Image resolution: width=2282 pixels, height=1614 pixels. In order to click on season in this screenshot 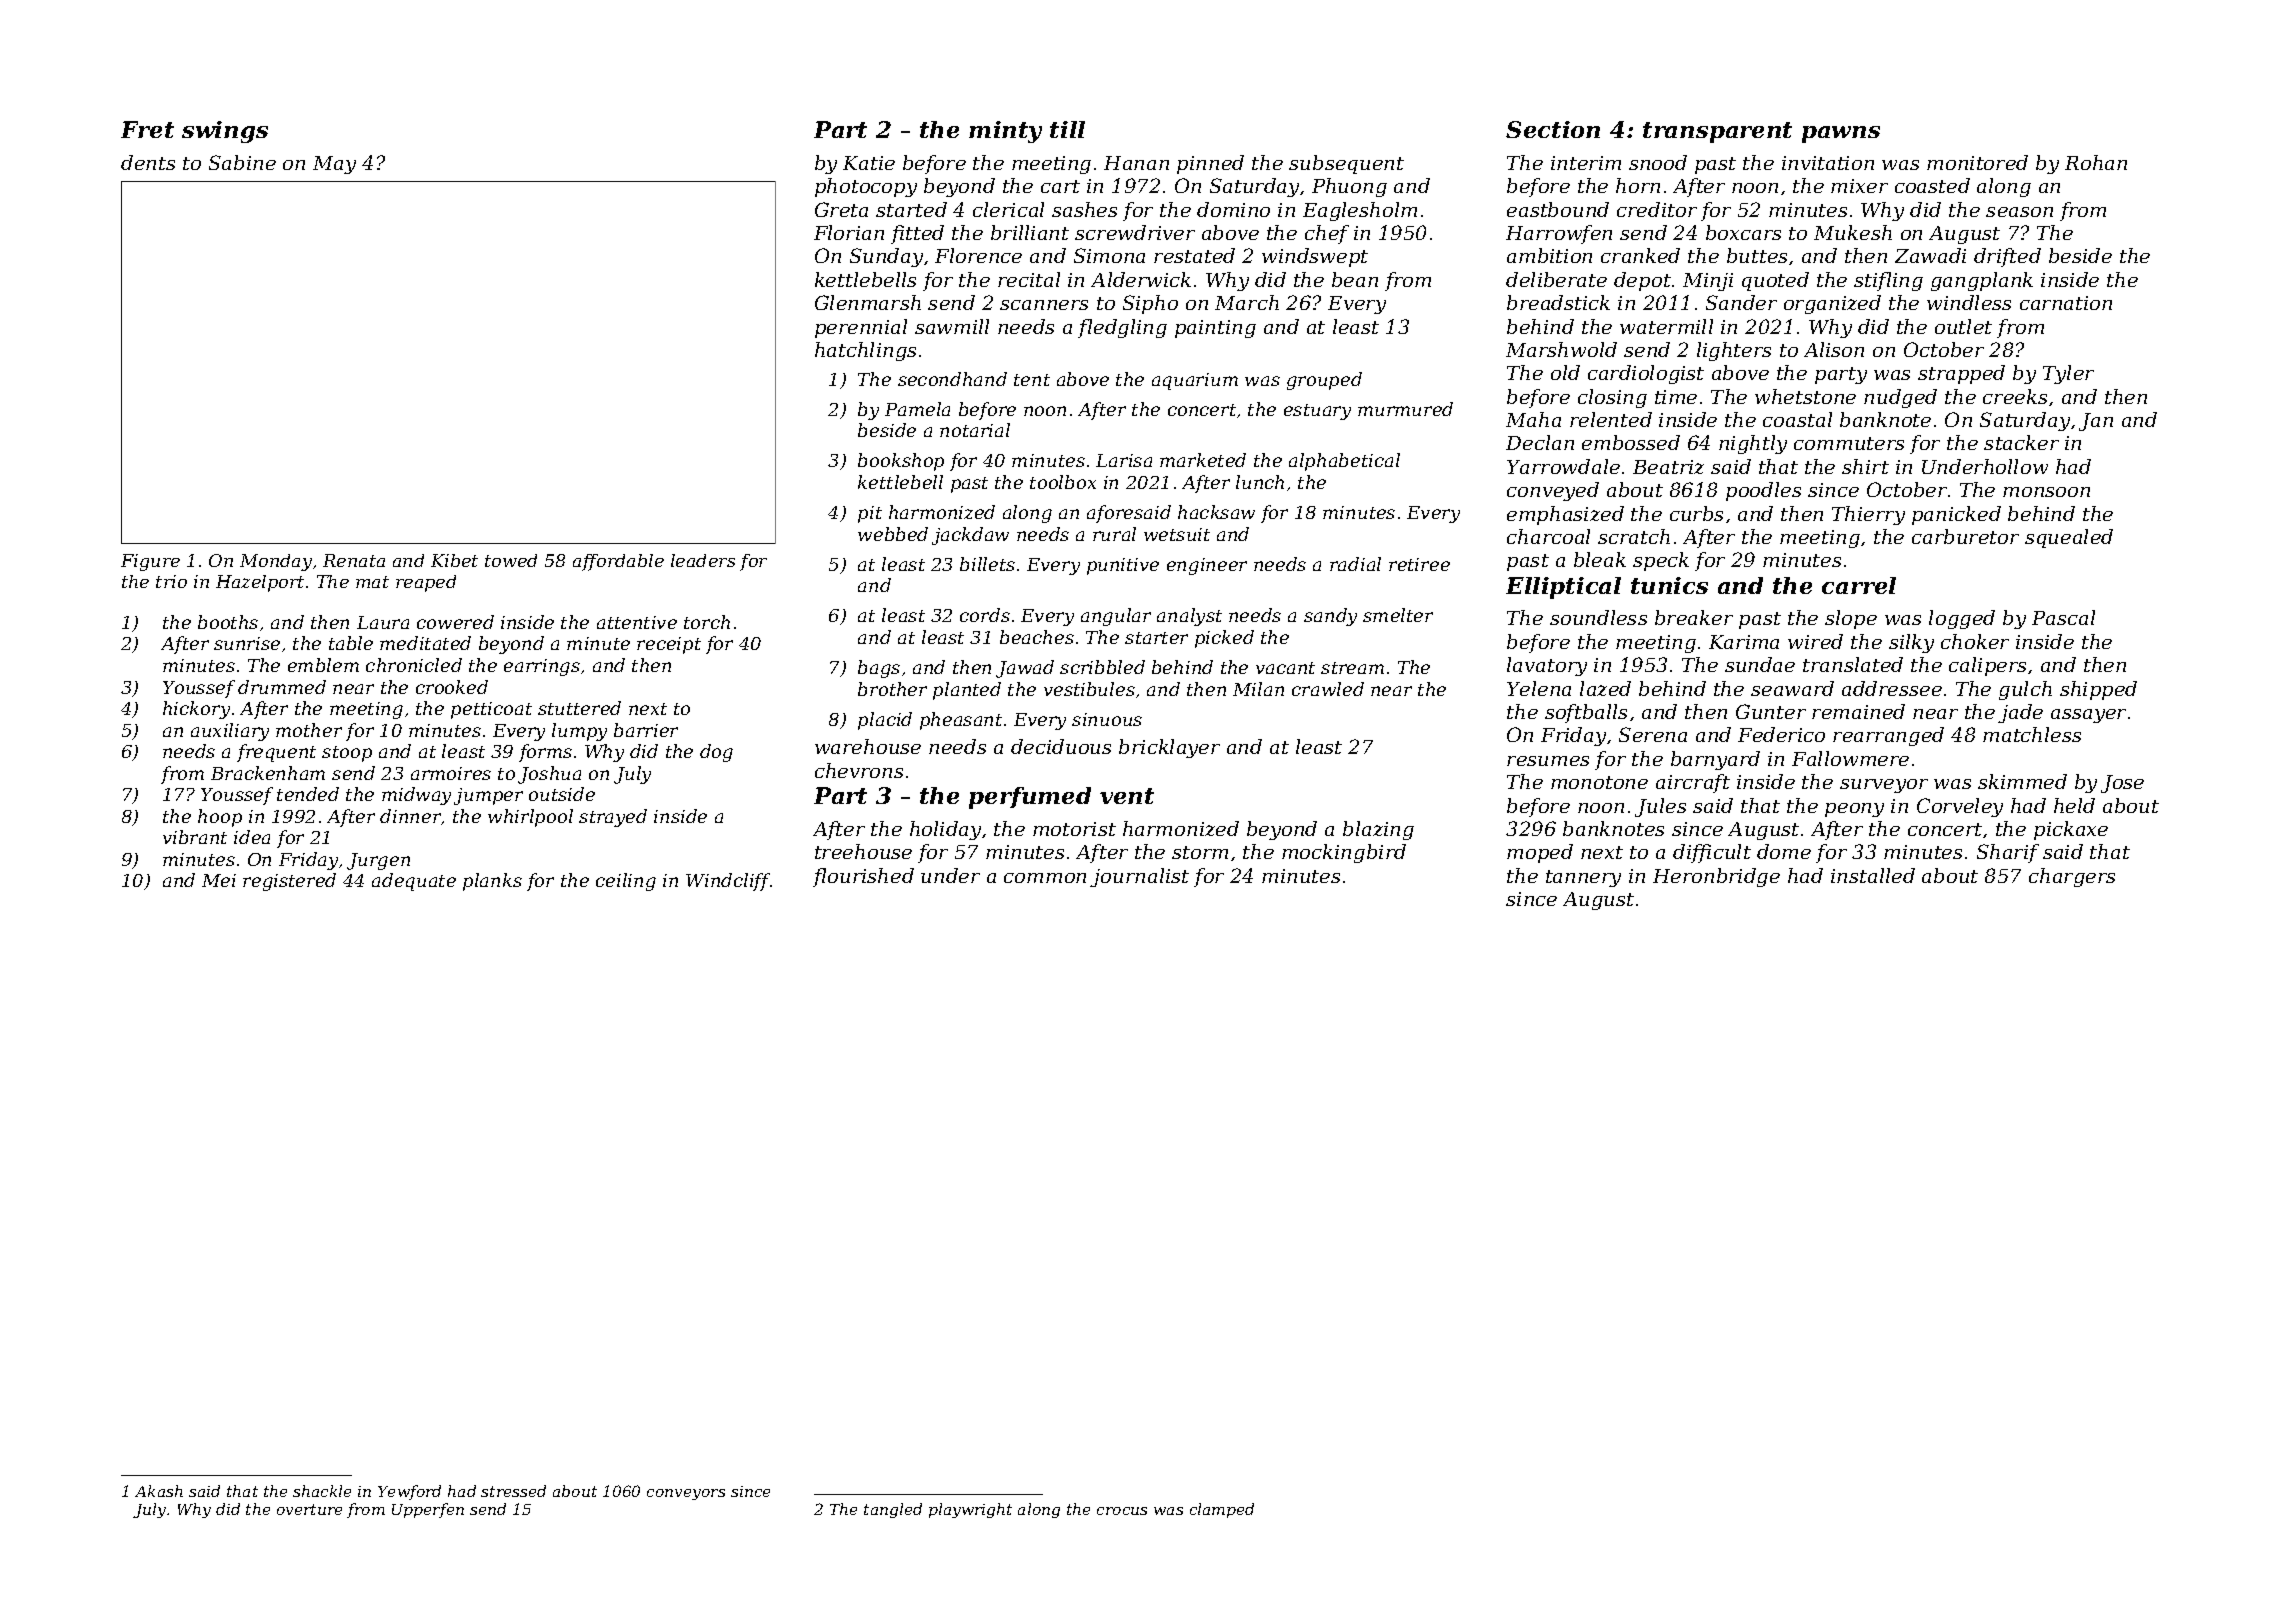, I will do `click(2019, 212)`.
